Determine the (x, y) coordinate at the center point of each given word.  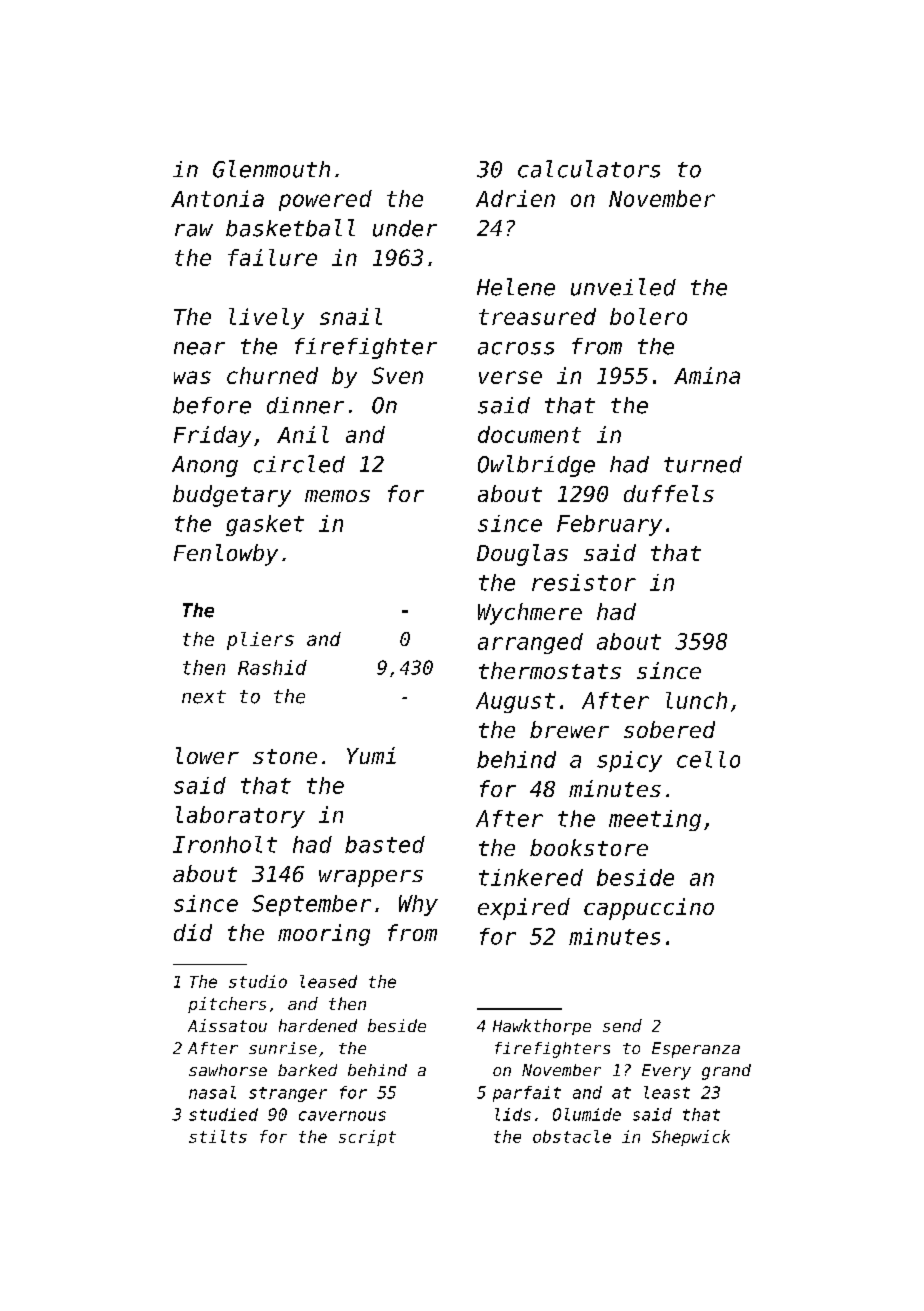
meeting (655, 820)
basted (385, 844)
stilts (218, 1136)
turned (703, 464)
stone (285, 756)
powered (325, 200)
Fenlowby (226, 555)
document (529, 434)
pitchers (227, 1005)
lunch (696, 700)
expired (524, 909)
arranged (530, 643)
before (212, 405)
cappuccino (649, 909)
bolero (648, 316)
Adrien (515, 198)
